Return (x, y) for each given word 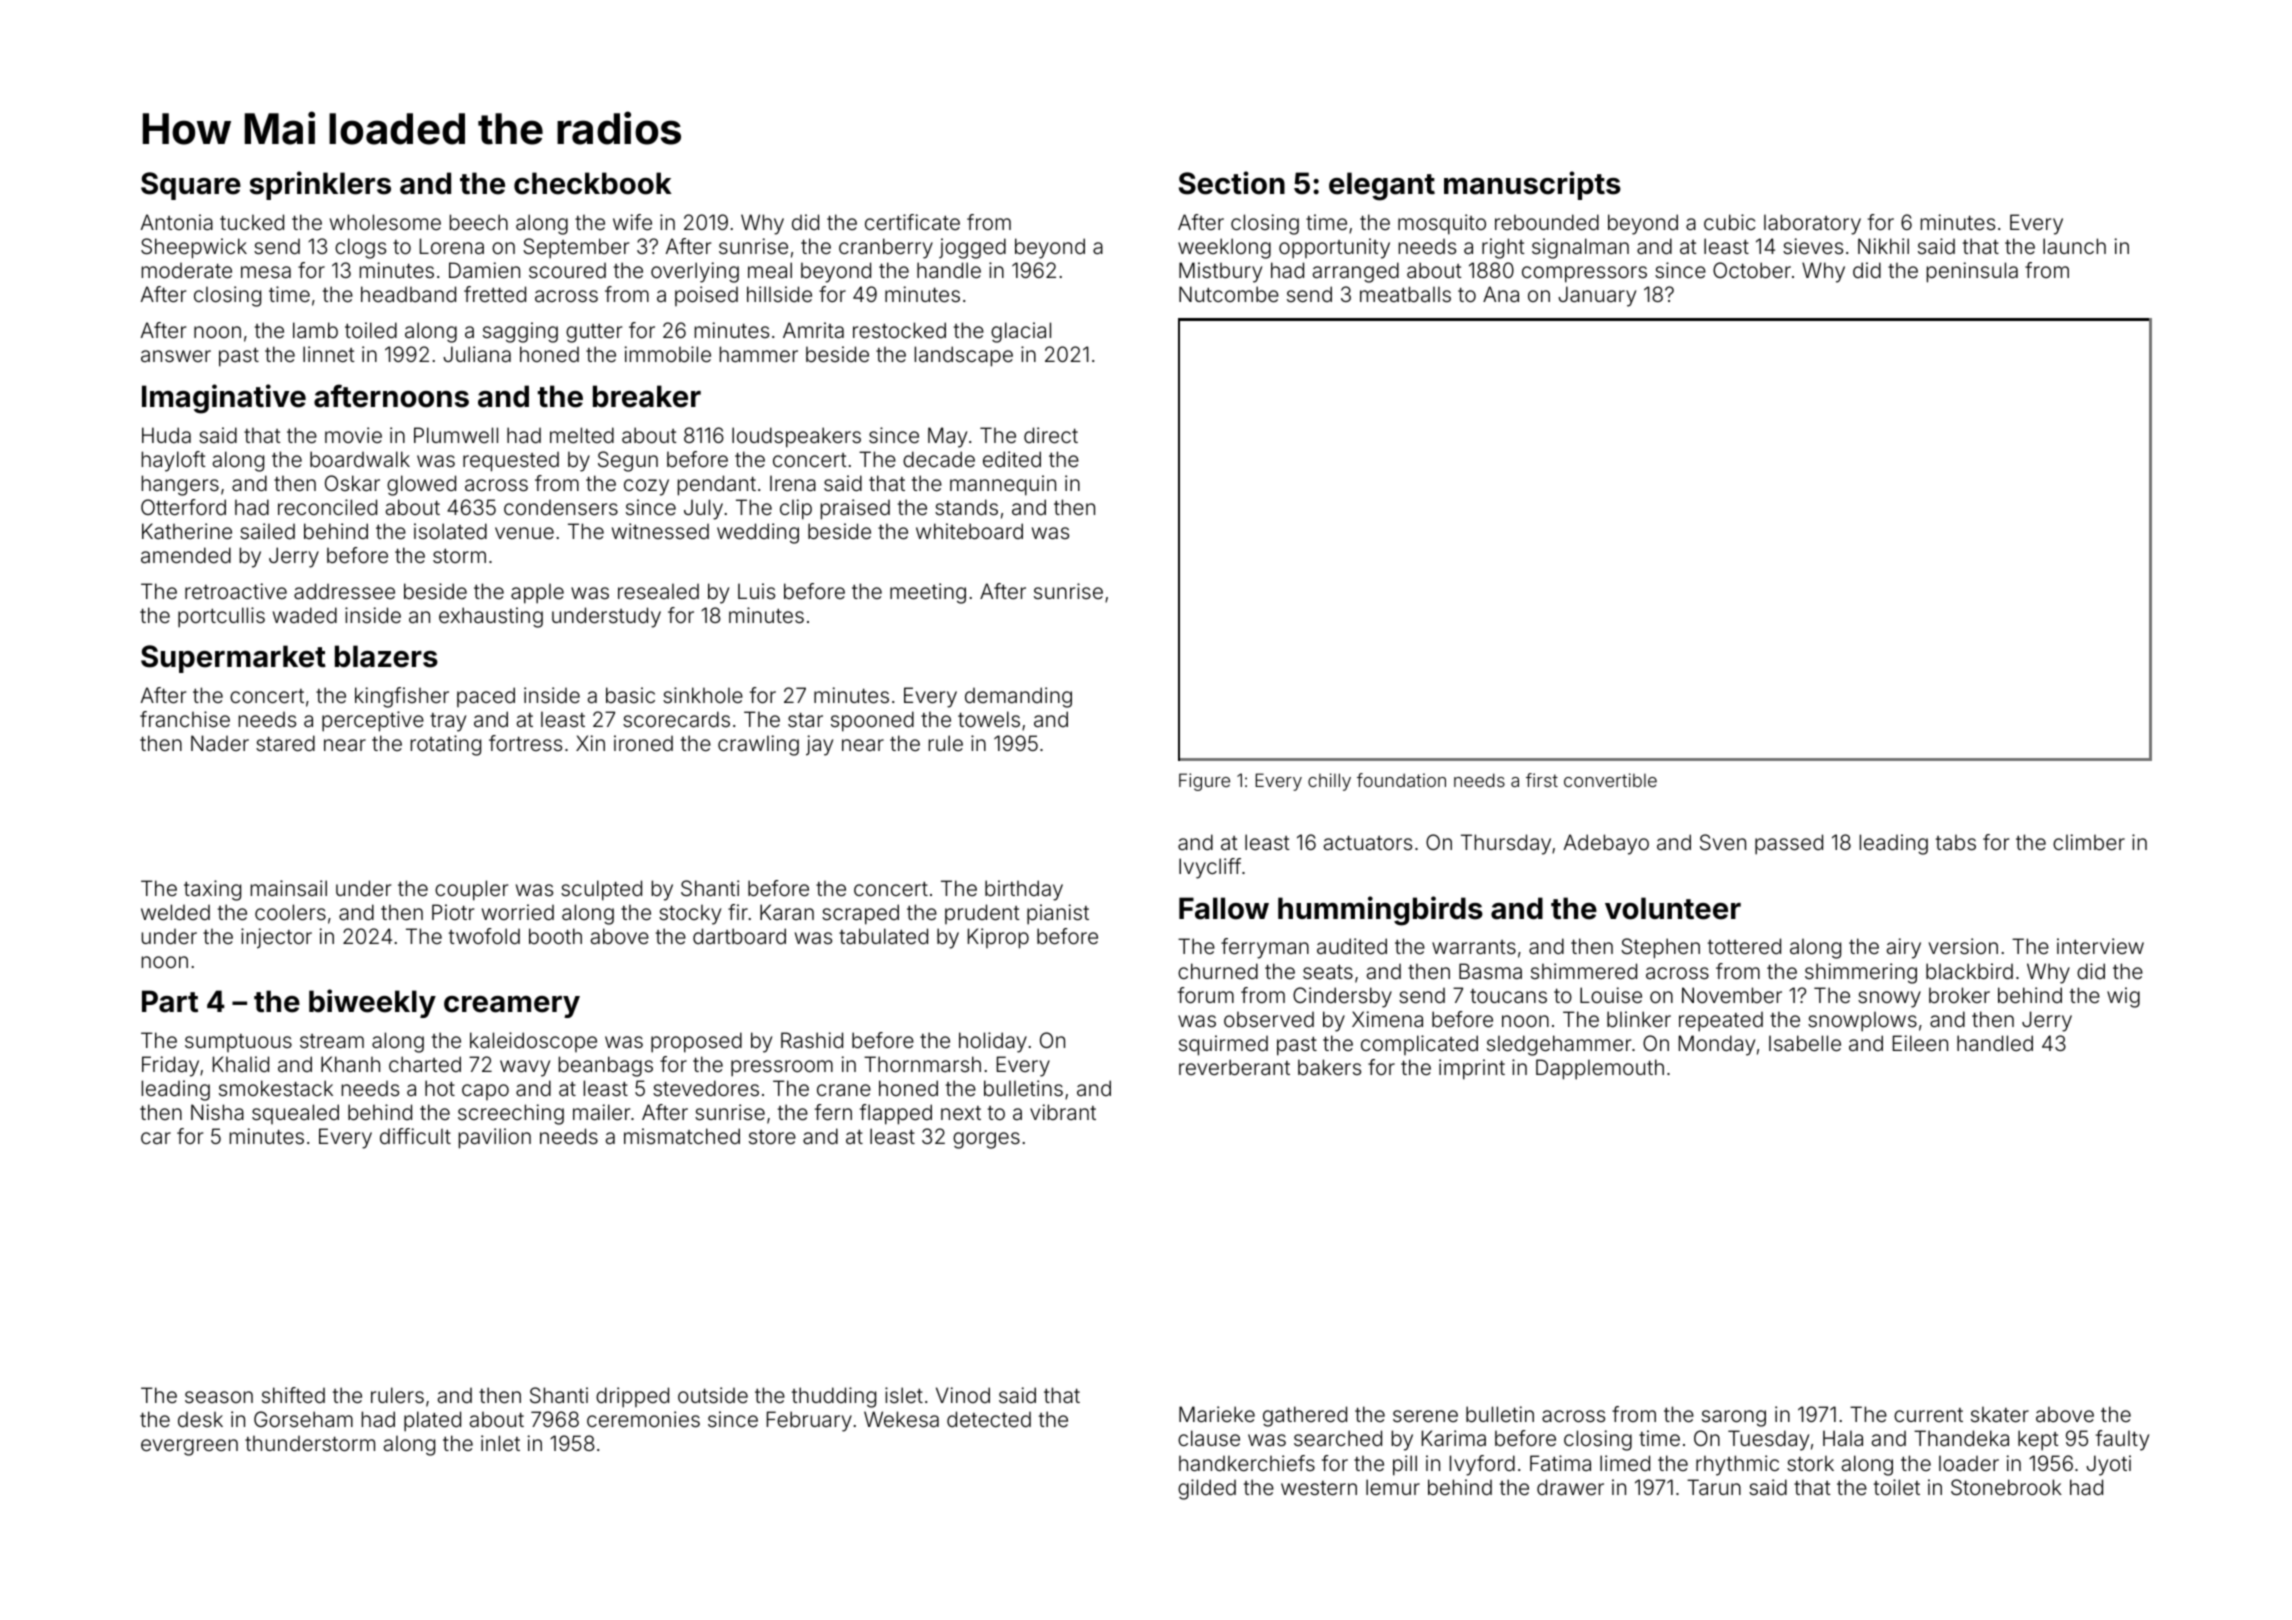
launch (2074, 246)
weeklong (1224, 248)
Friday (170, 1066)
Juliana (477, 354)
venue (524, 533)
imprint (1472, 1069)
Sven (1723, 842)
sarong (1734, 1418)
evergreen (189, 1447)
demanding (1018, 697)
